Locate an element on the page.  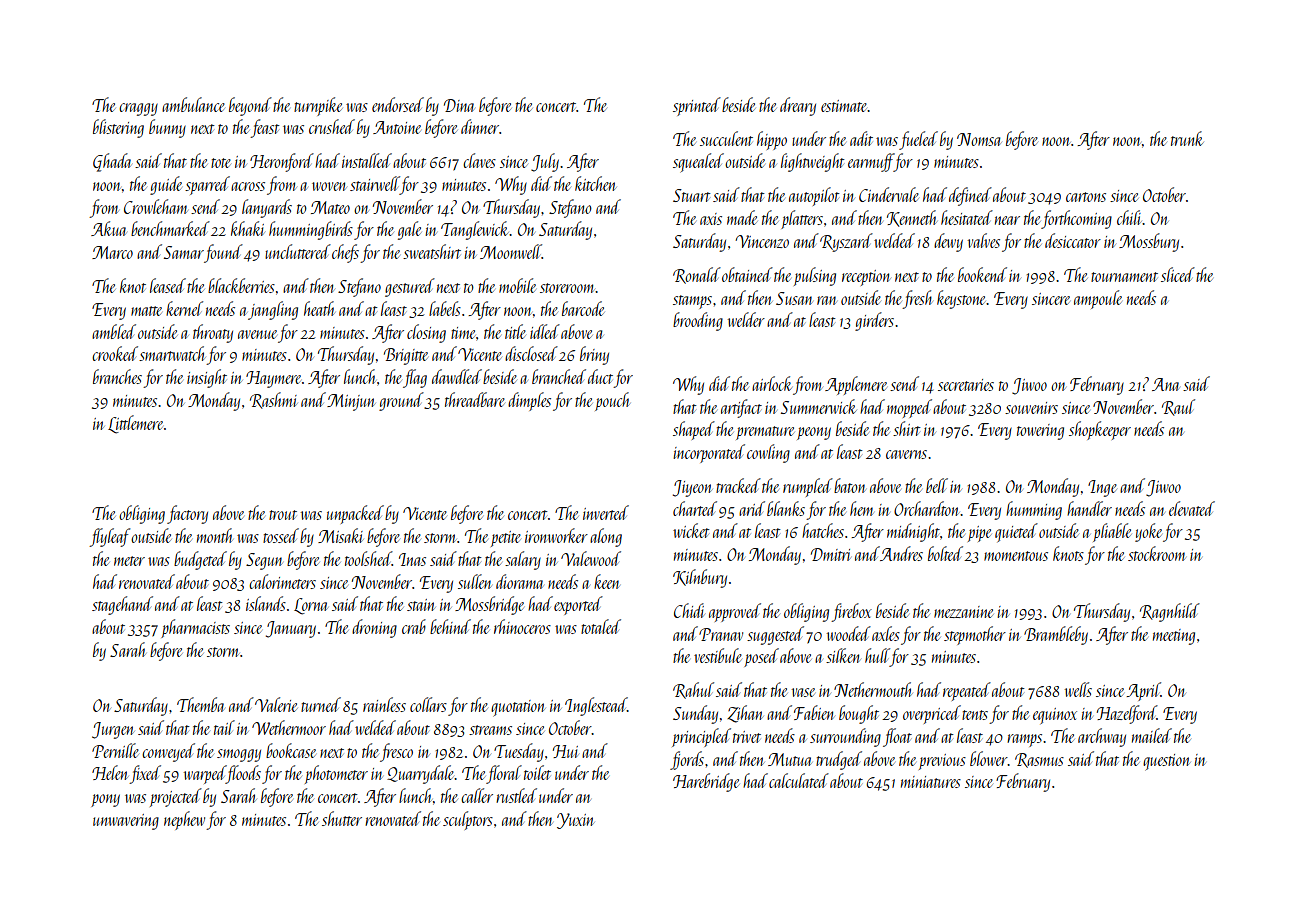
shutter is located at coordinates (342, 818).
